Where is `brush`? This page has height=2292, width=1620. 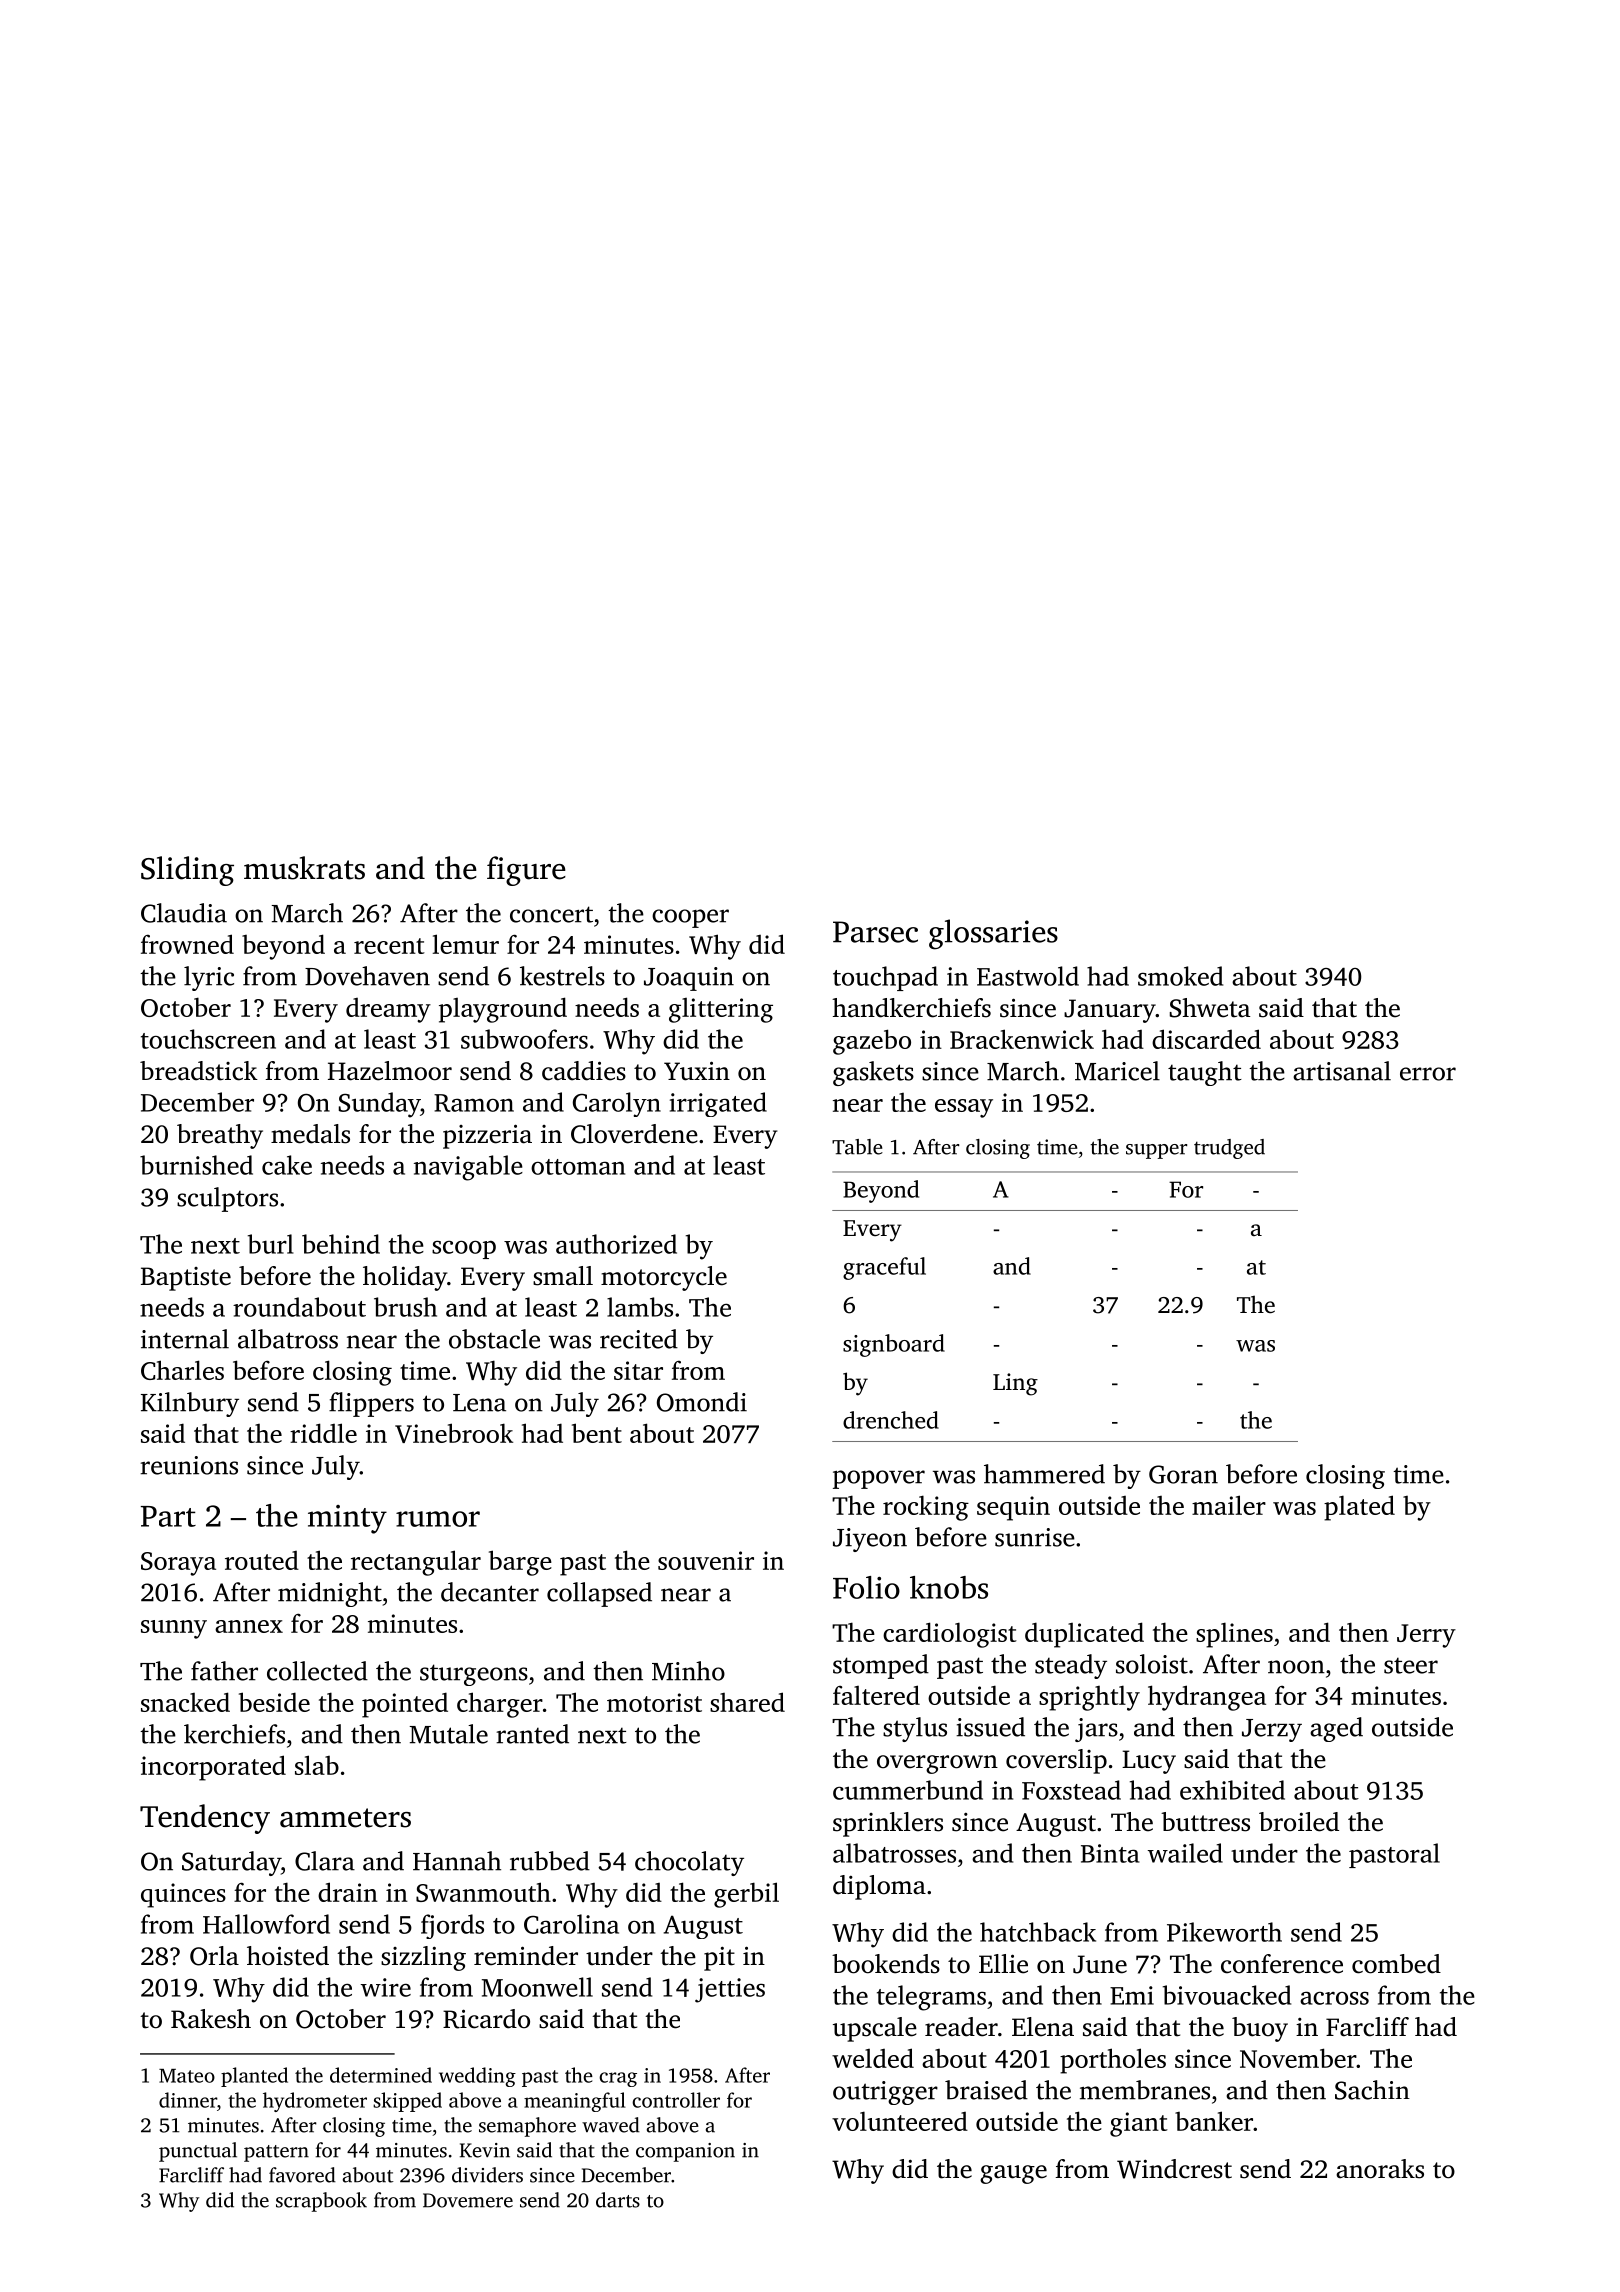
brush is located at coordinates (405, 1307).
